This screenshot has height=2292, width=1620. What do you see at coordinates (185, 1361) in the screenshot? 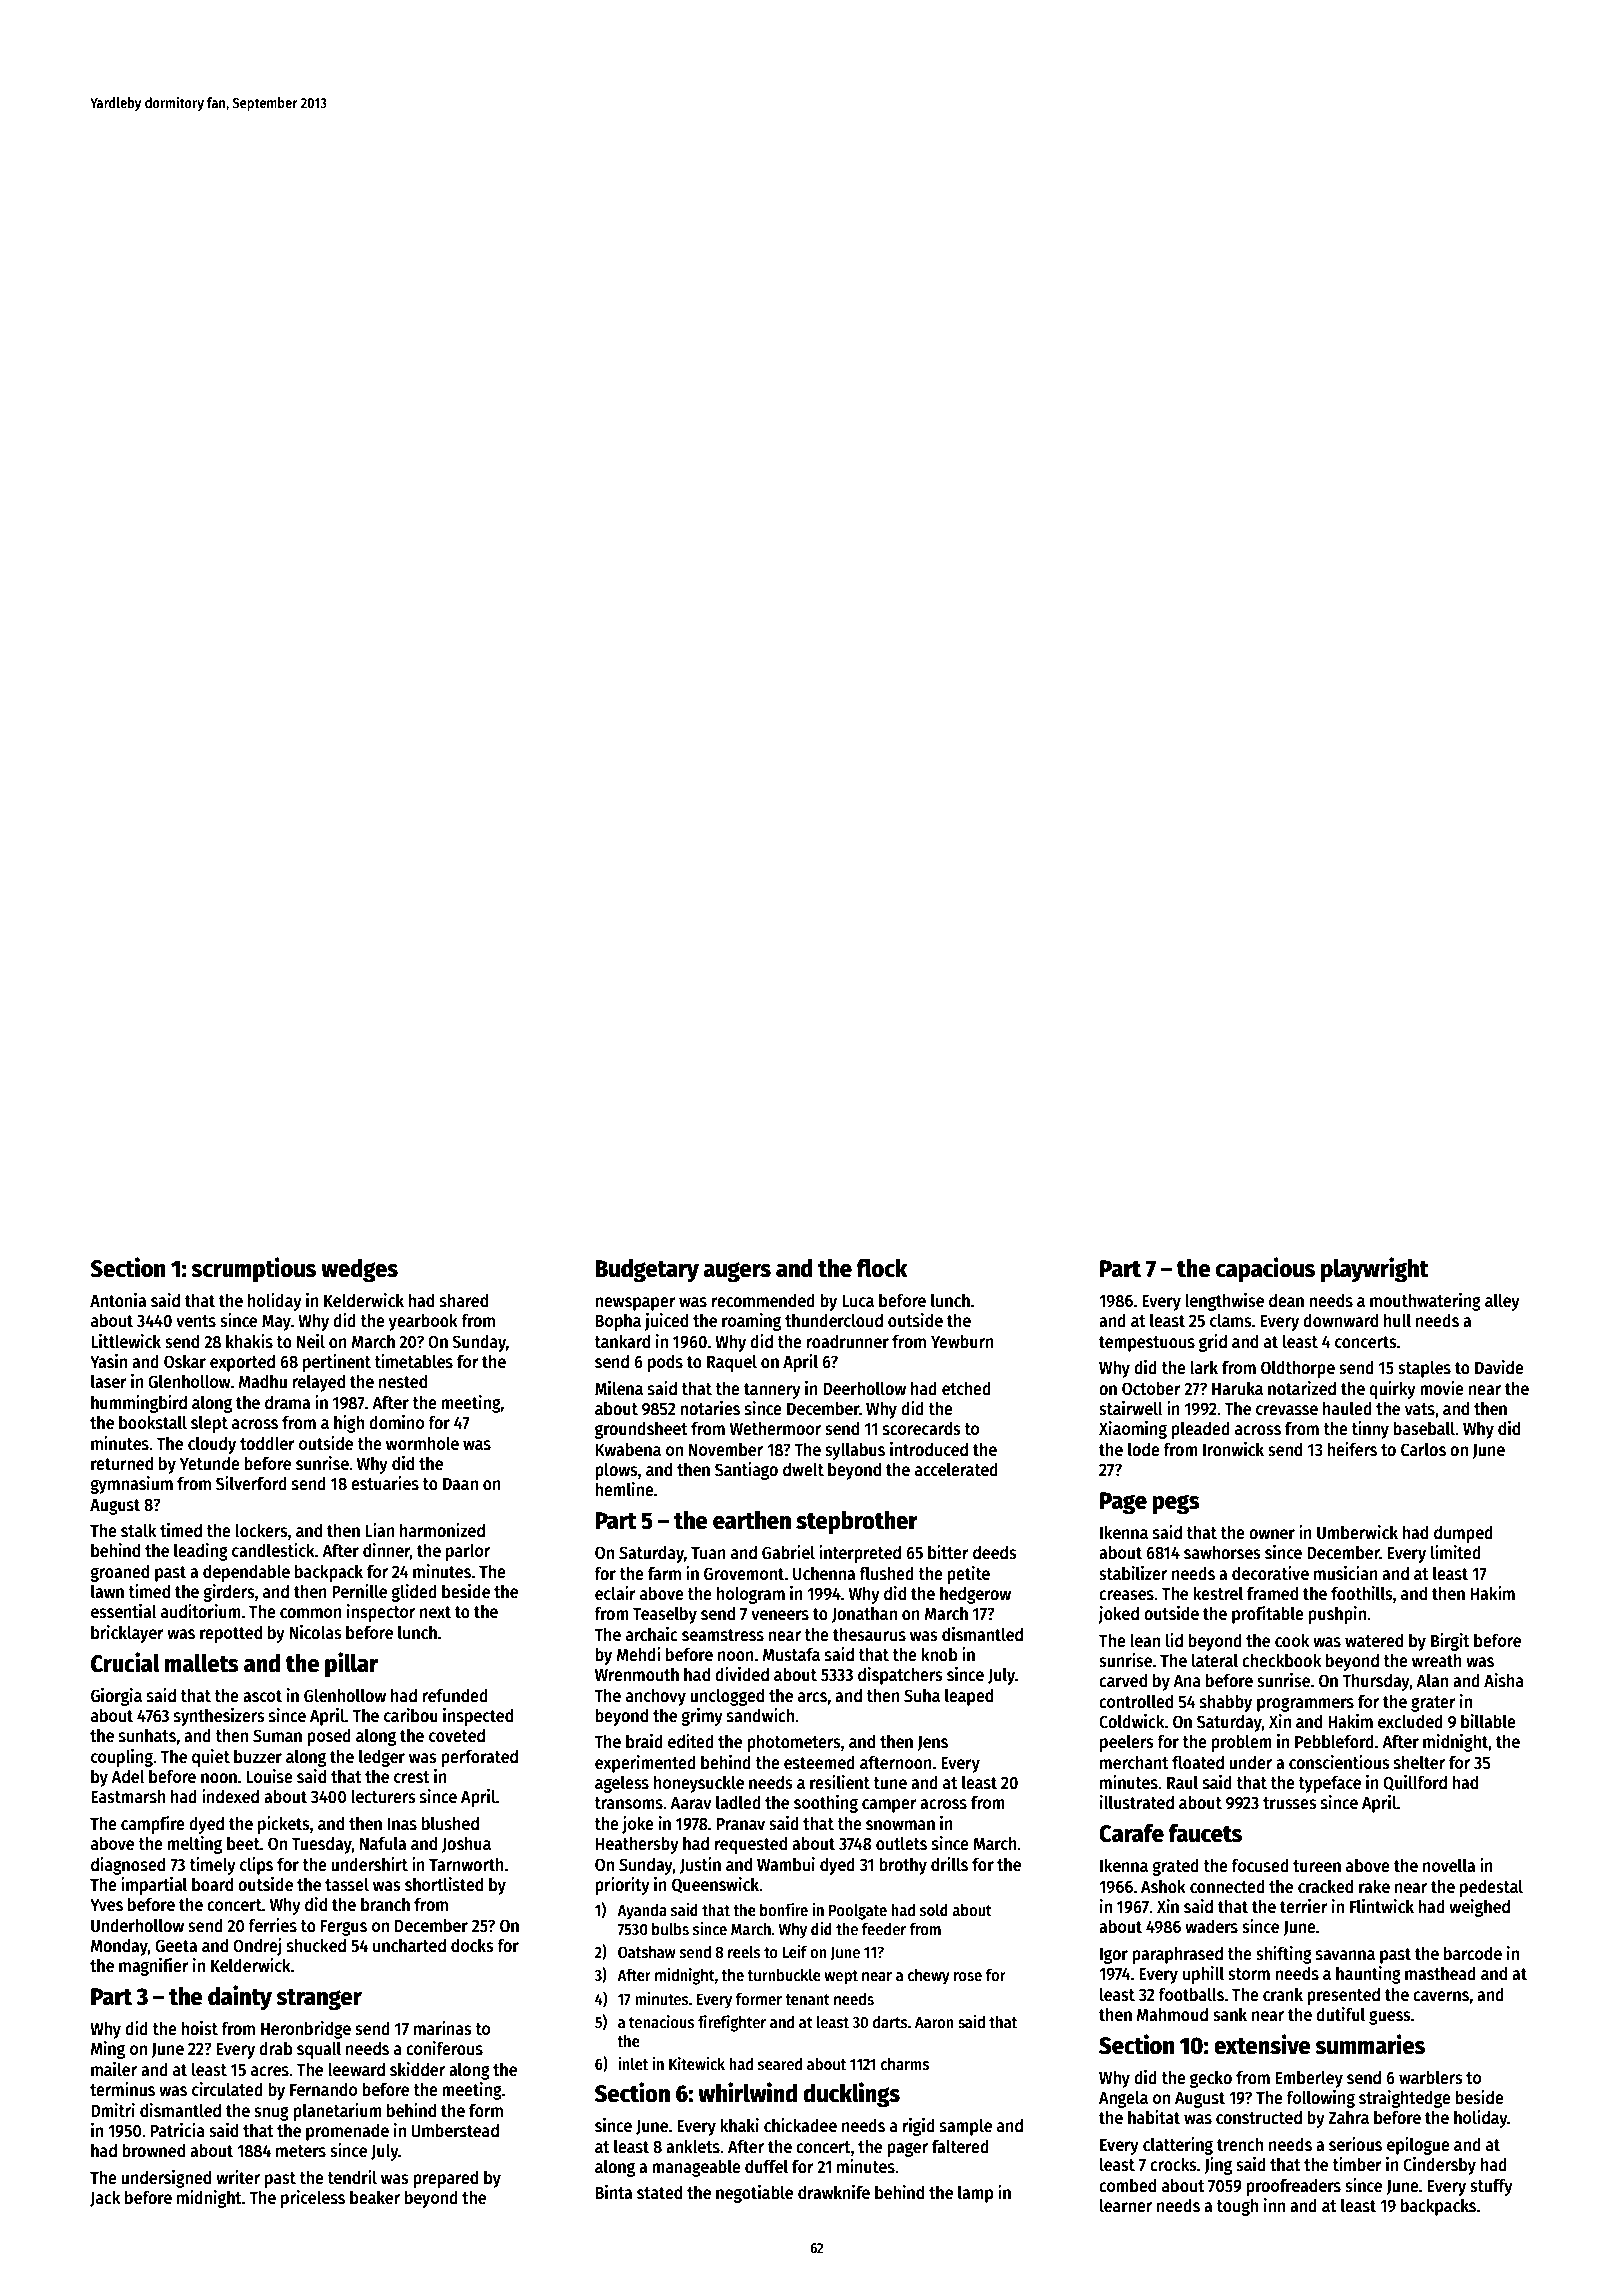
I see `Oskar` at bounding box center [185, 1361].
